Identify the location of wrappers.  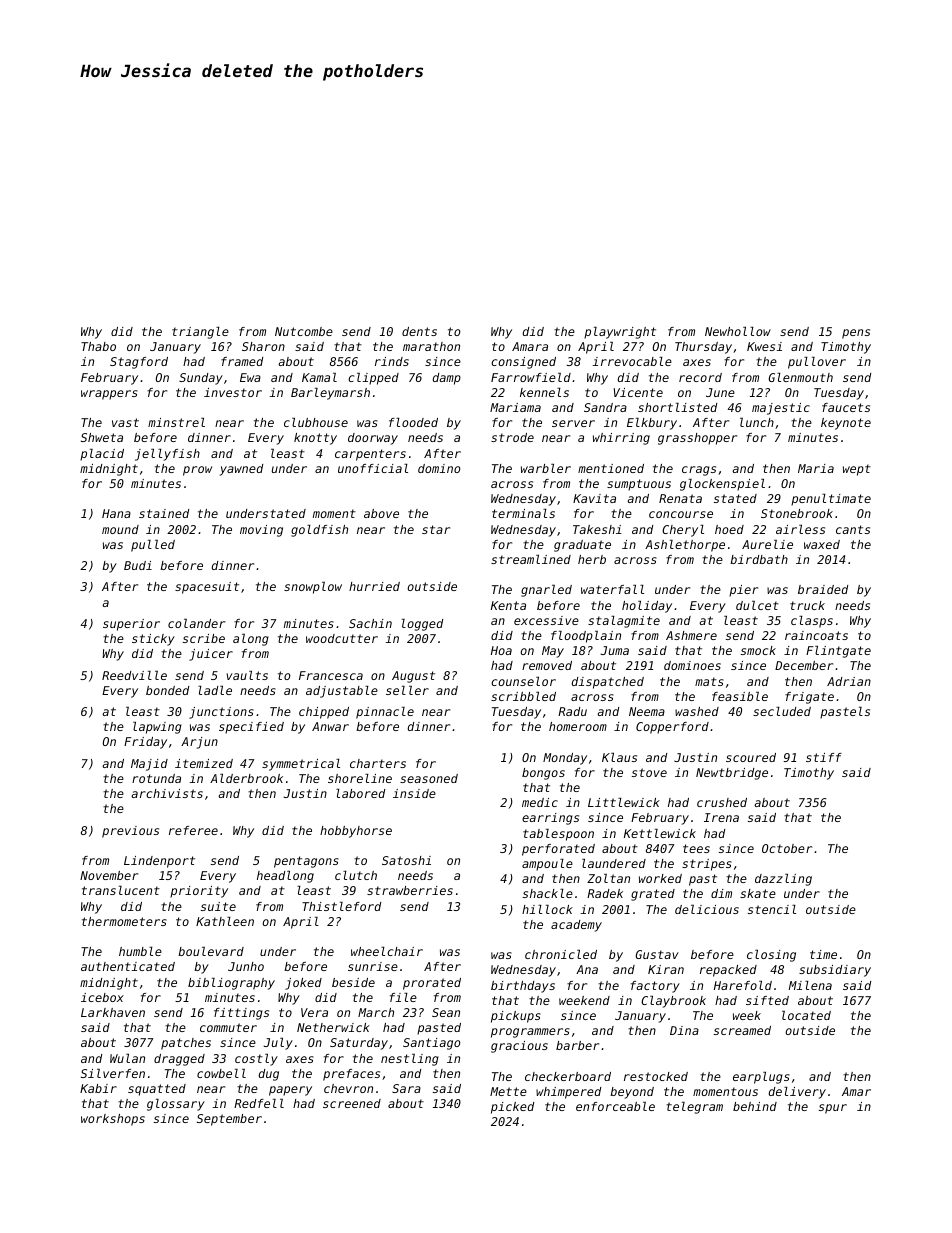
(109, 395).
